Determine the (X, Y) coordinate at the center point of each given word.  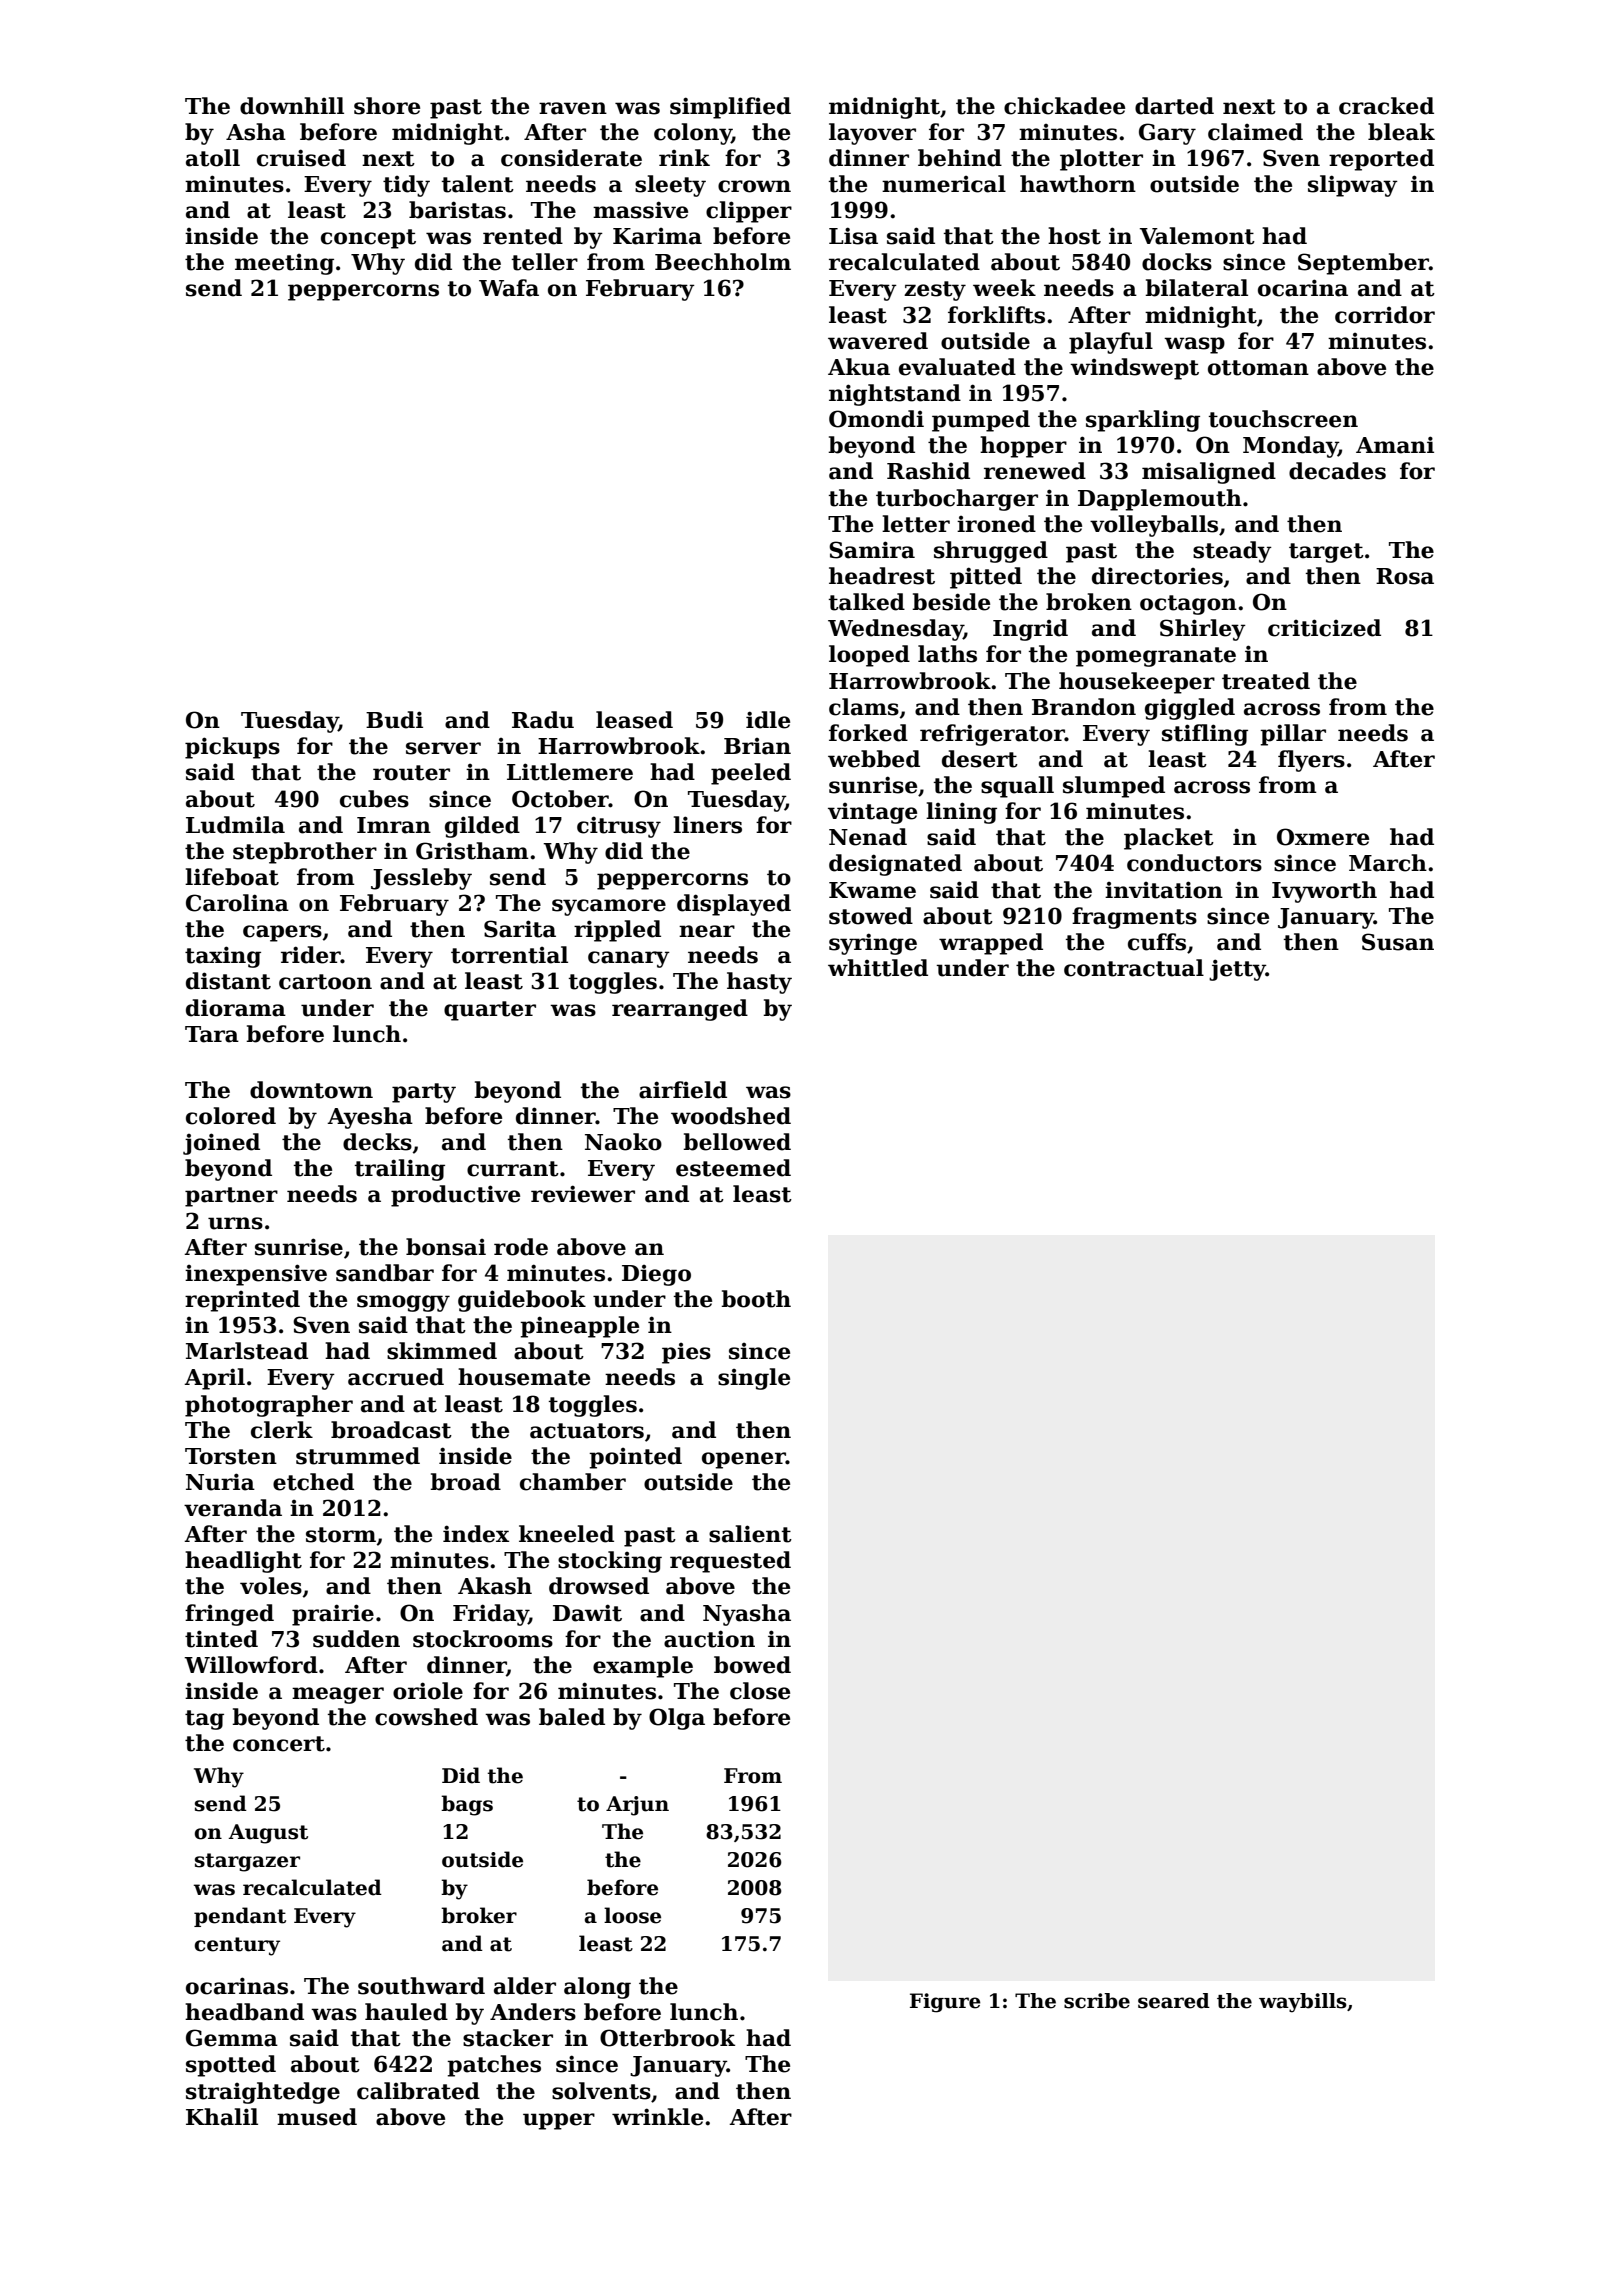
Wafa (509, 288)
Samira (872, 550)
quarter (490, 1011)
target (1326, 553)
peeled (751, 774)
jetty (1237, 970)
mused (317, 2117)
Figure (945, 2003)
